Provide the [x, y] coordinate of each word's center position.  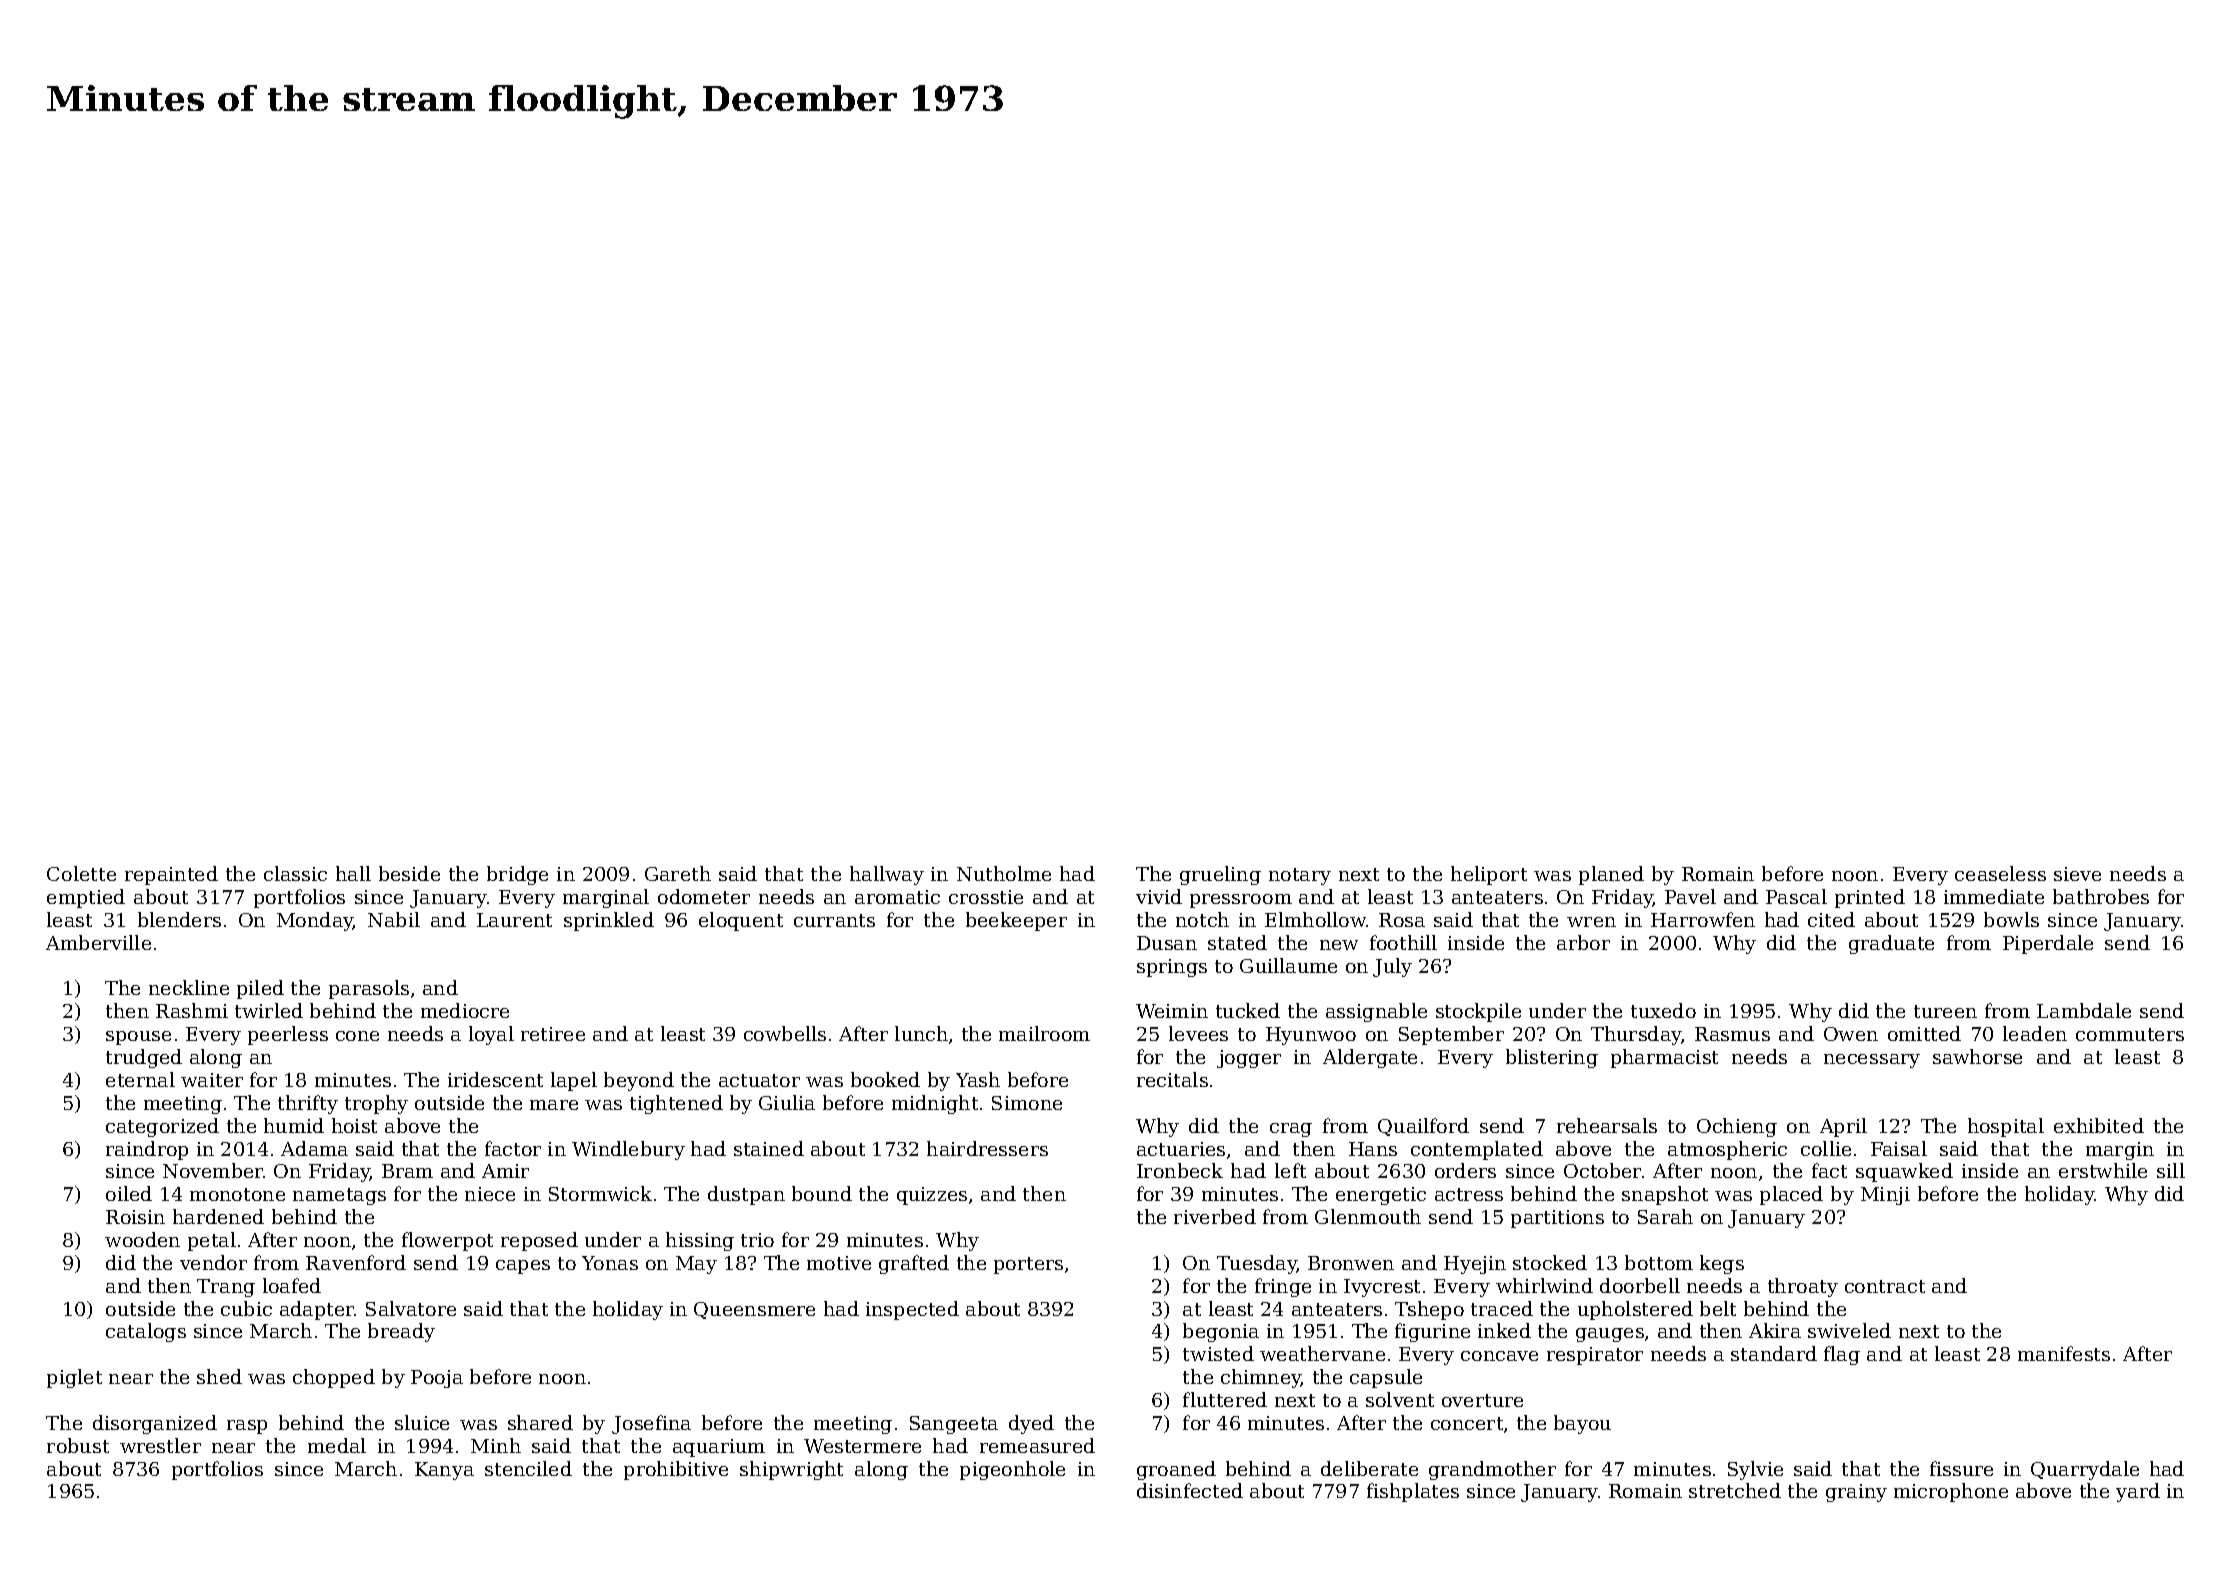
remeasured [1037, 1445]
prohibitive [676, 1470]
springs [1172, 968]
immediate [1994, 896]
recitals [1172, 1079]
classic [295, 873]
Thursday [1636, 1035]
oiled [129, 1193]
